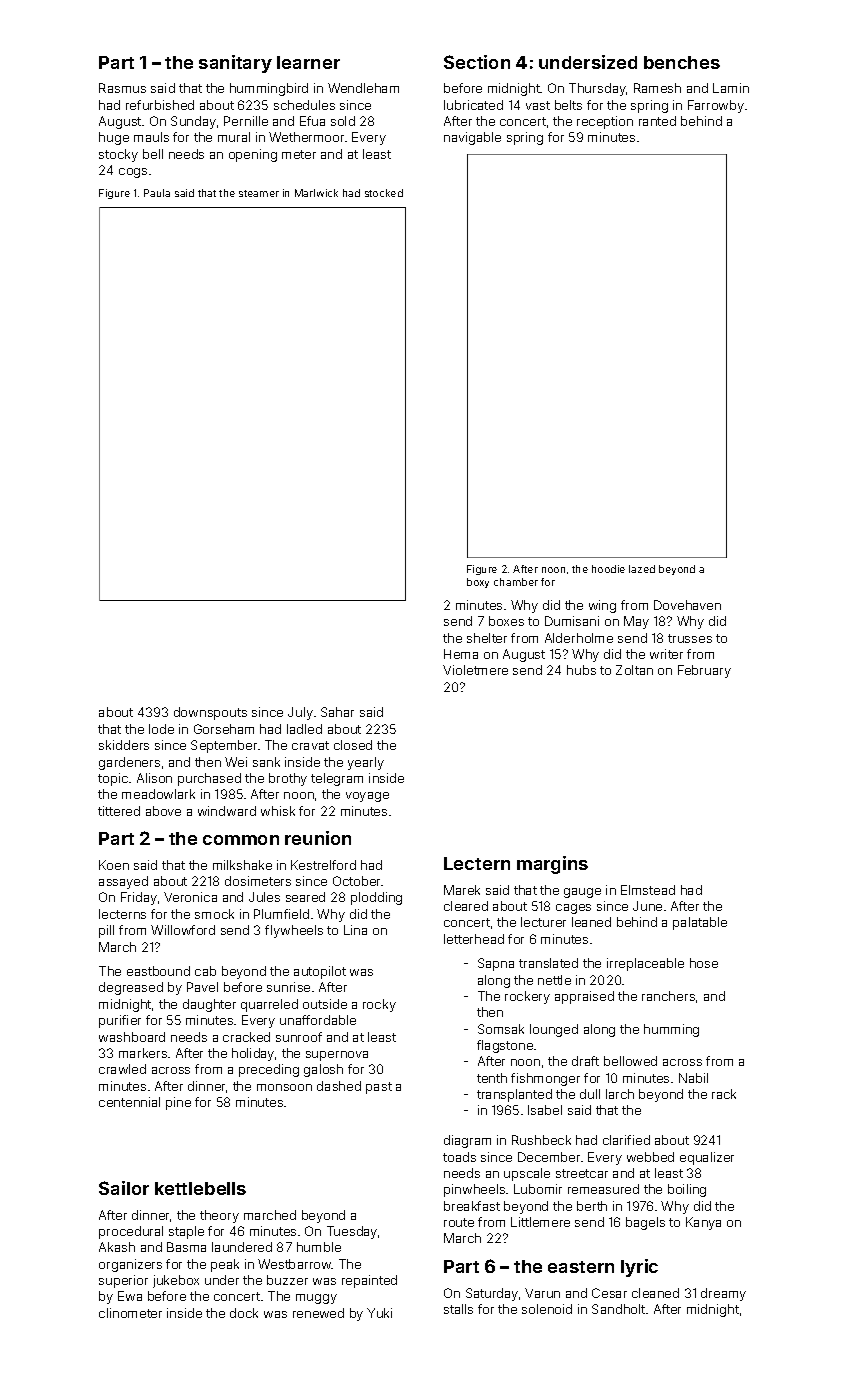 This screenshot has height=1400, width=849. I want to click on translated, so click(548, 963).
